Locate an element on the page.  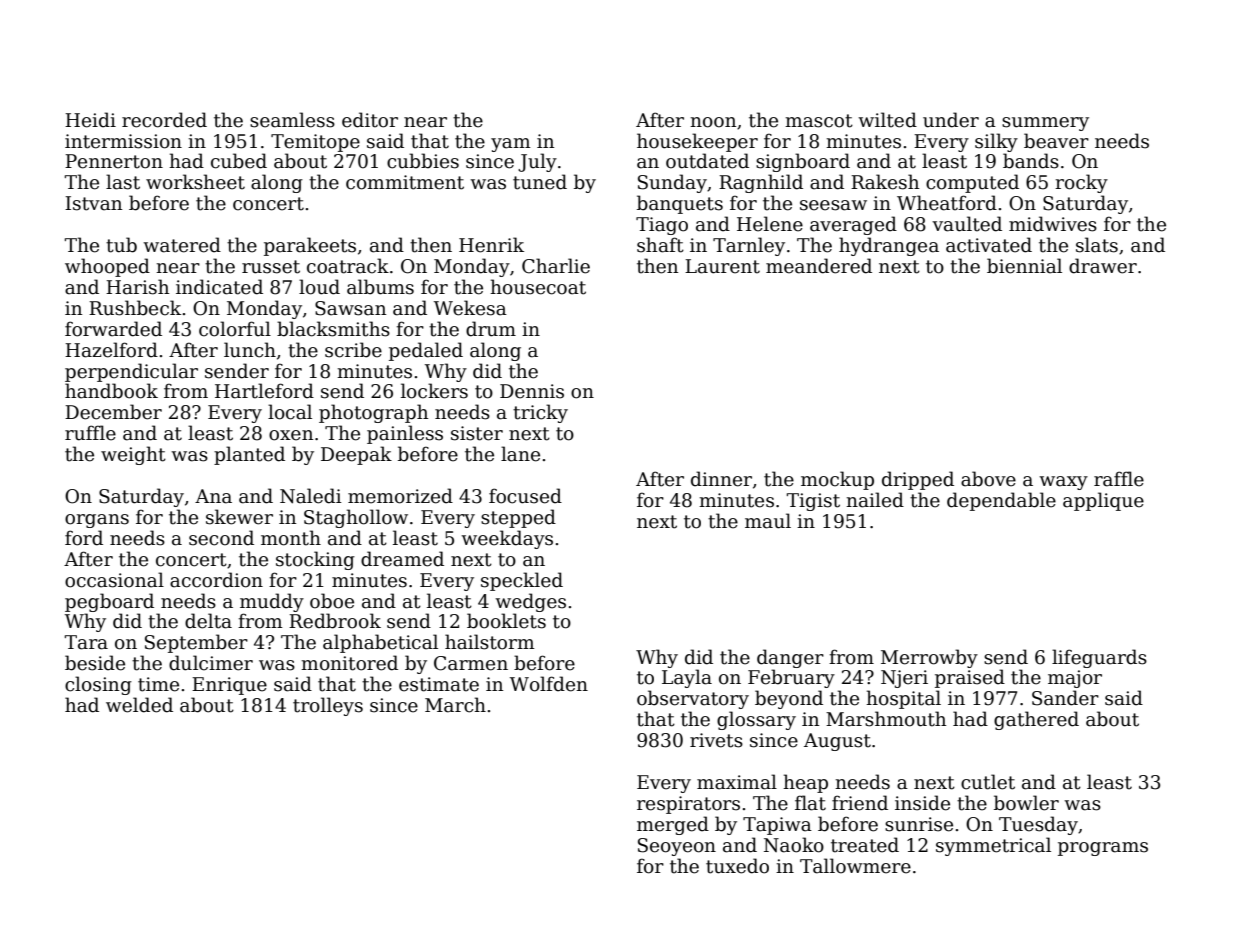
under is located at coordinates (951, 120).
